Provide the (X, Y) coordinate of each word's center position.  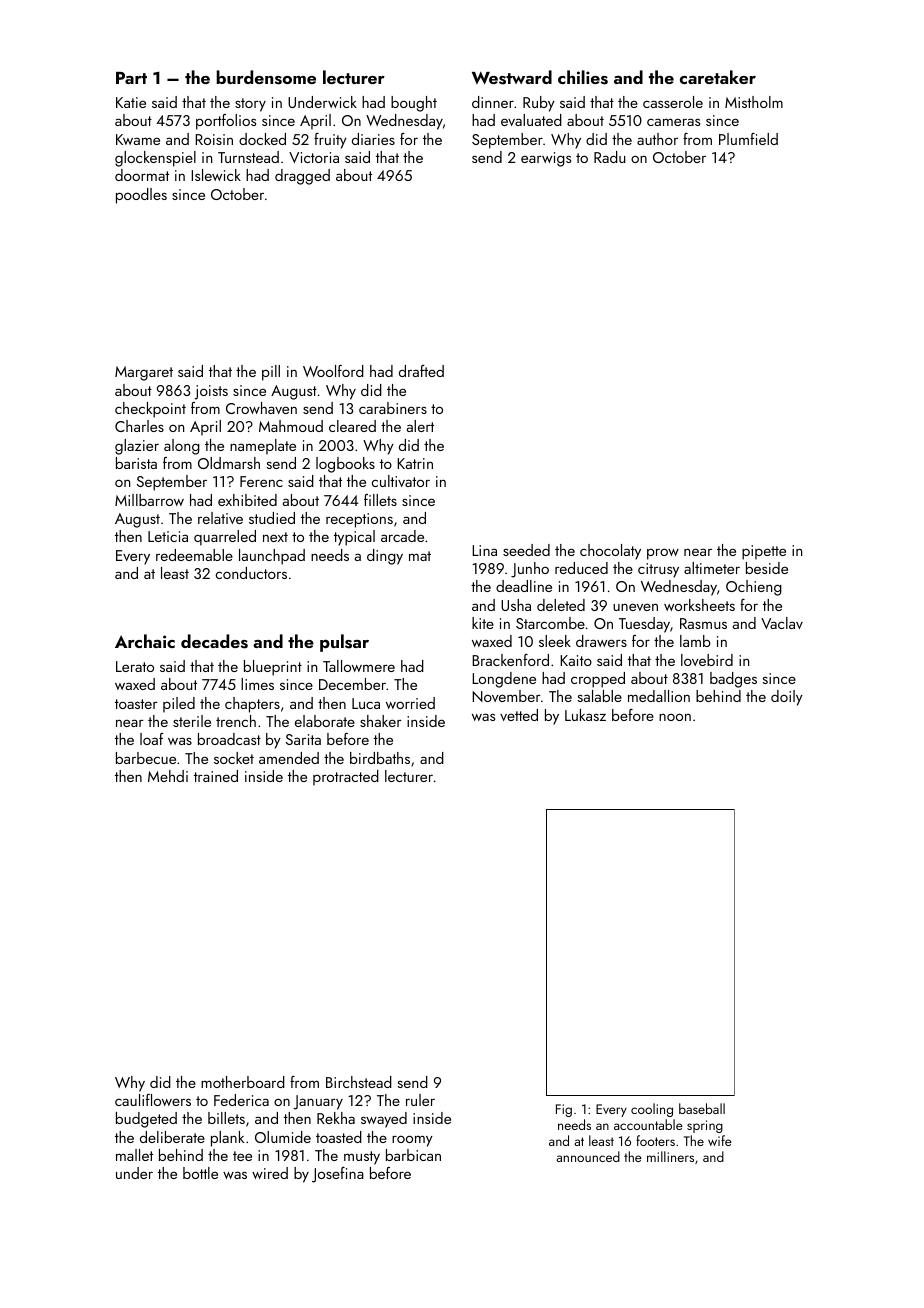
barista (136, 463)
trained (216, 776)
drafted (421, 371)
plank (227, 1139)
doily (787, 698)
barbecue (146, 758)
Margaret (144, 373)
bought (414, 104)
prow (663, 554)
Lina (484, 550)
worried (410, 703)
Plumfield (748, 139)
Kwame (138, 139)
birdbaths (380, 758)
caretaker (718, 77)
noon (675, 717)
